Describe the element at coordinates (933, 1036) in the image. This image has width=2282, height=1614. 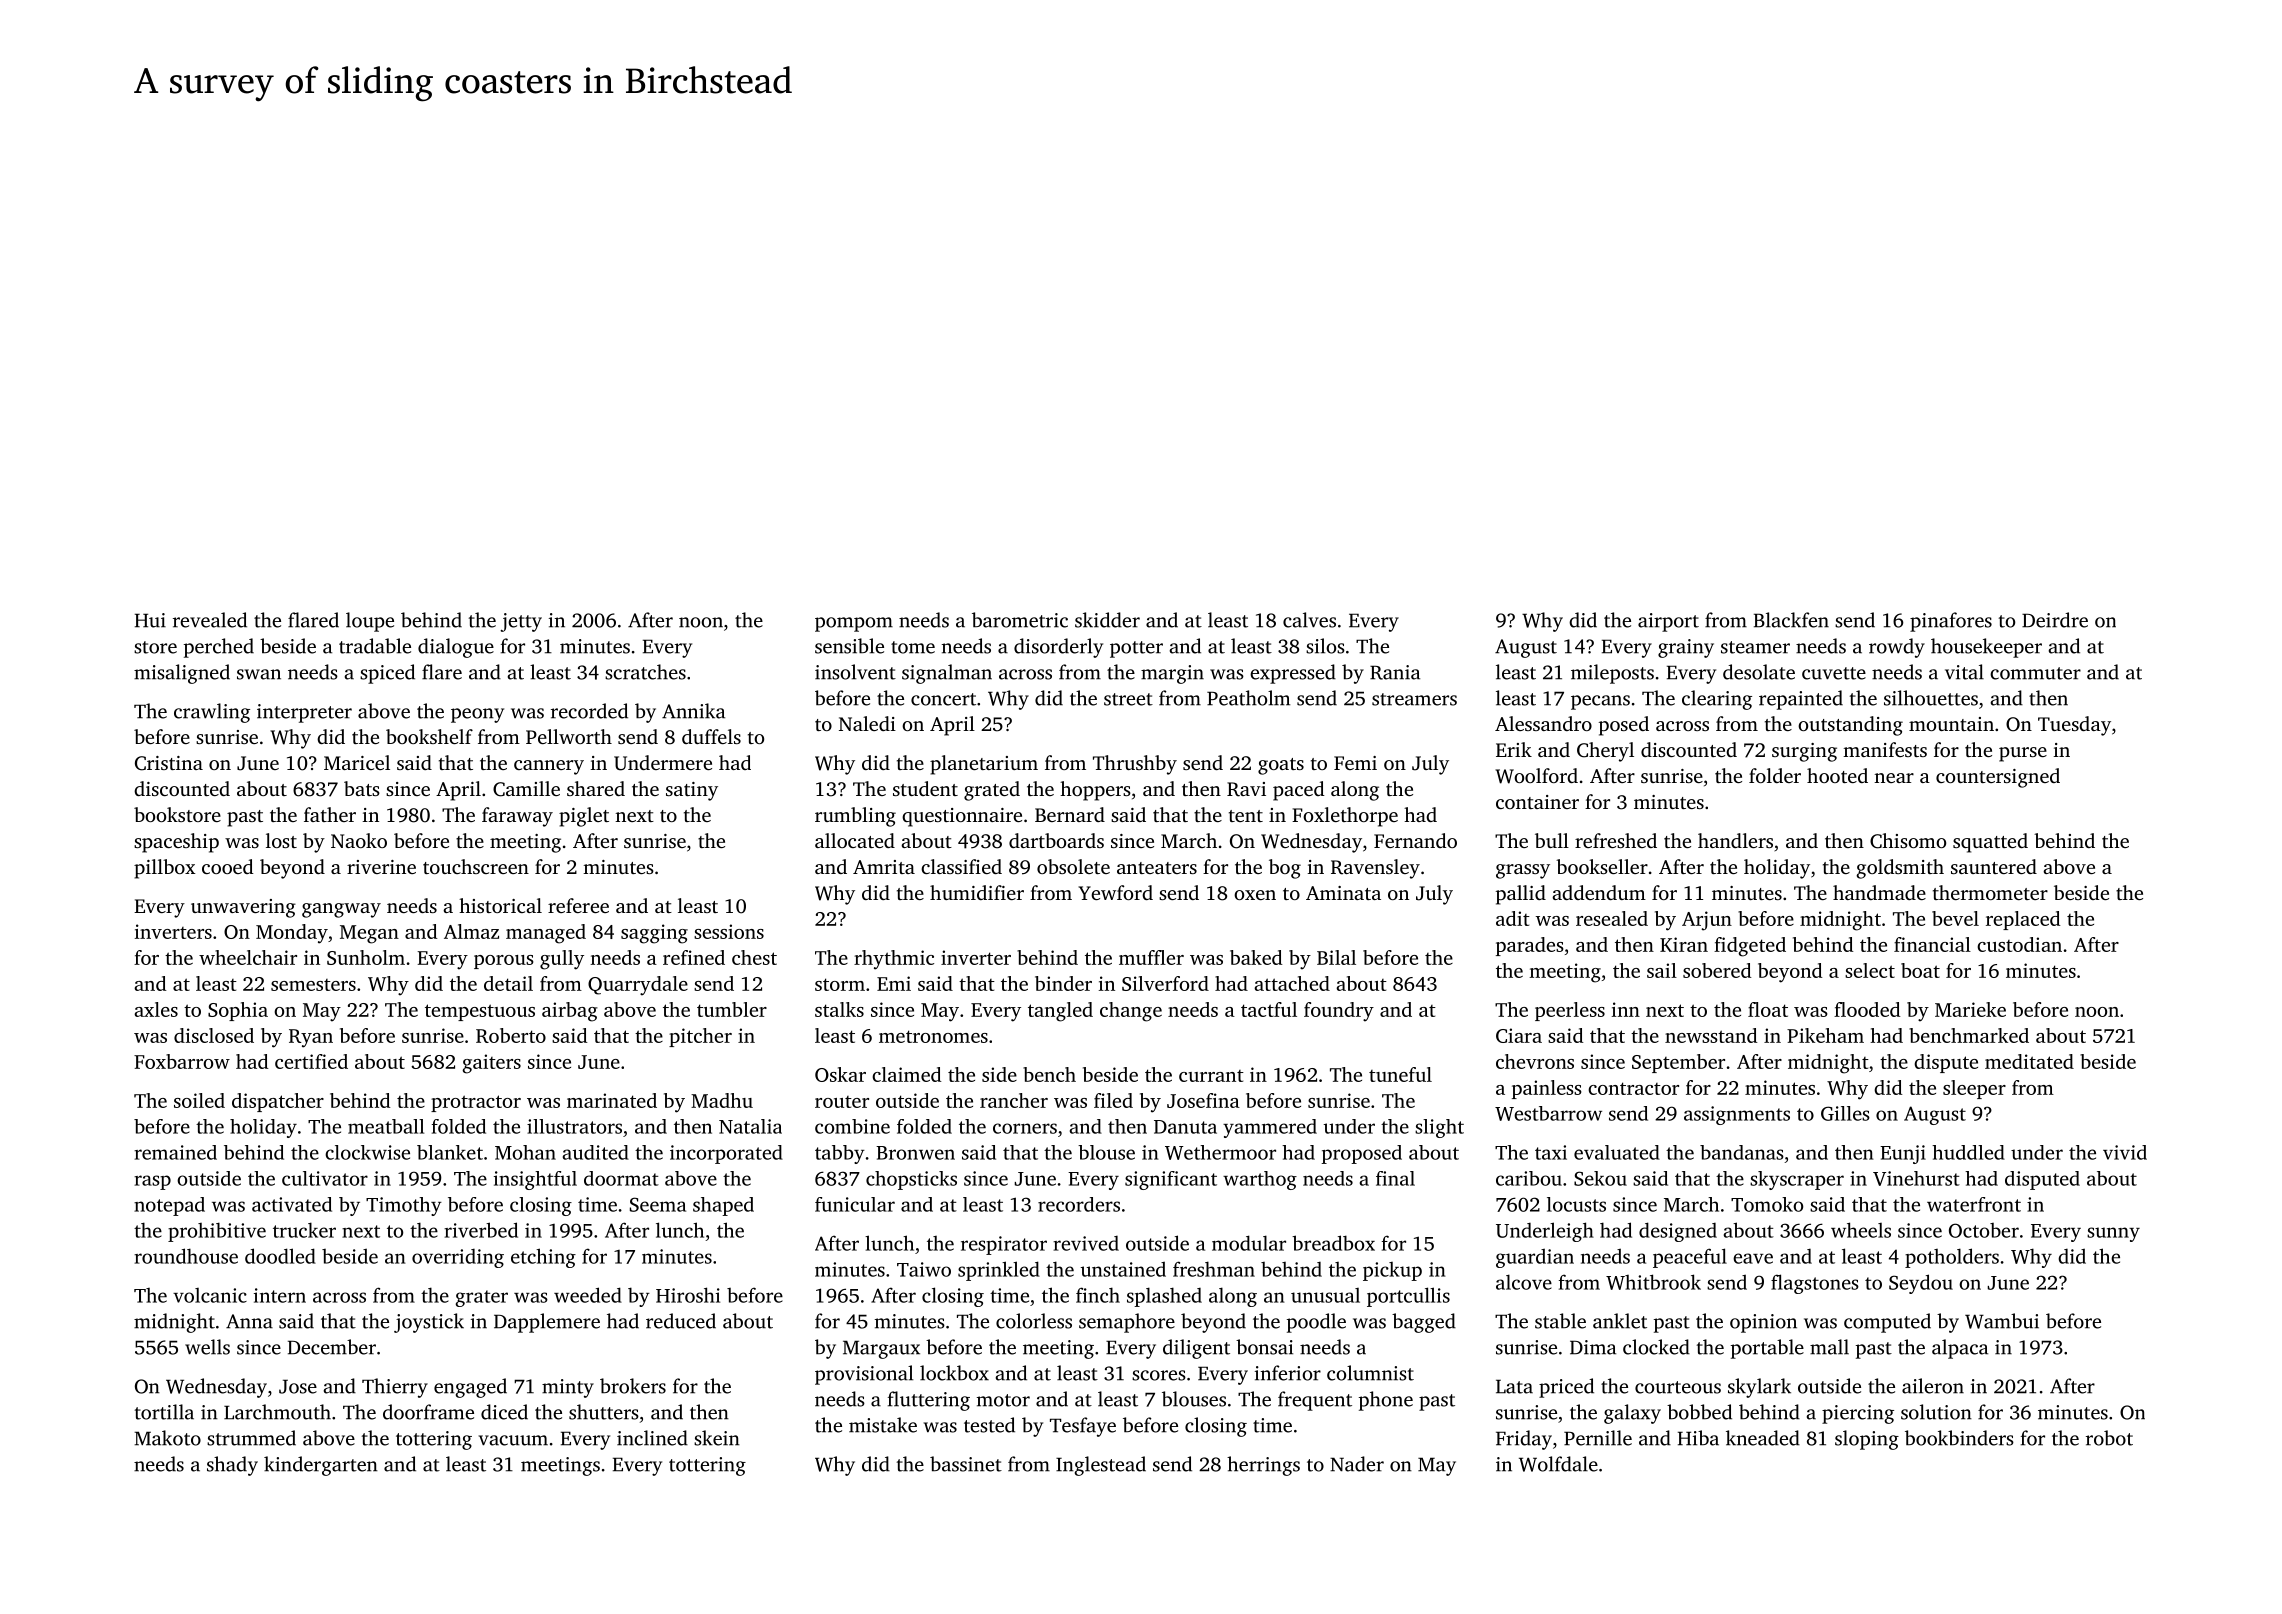
I see `metronomes` at that location.
